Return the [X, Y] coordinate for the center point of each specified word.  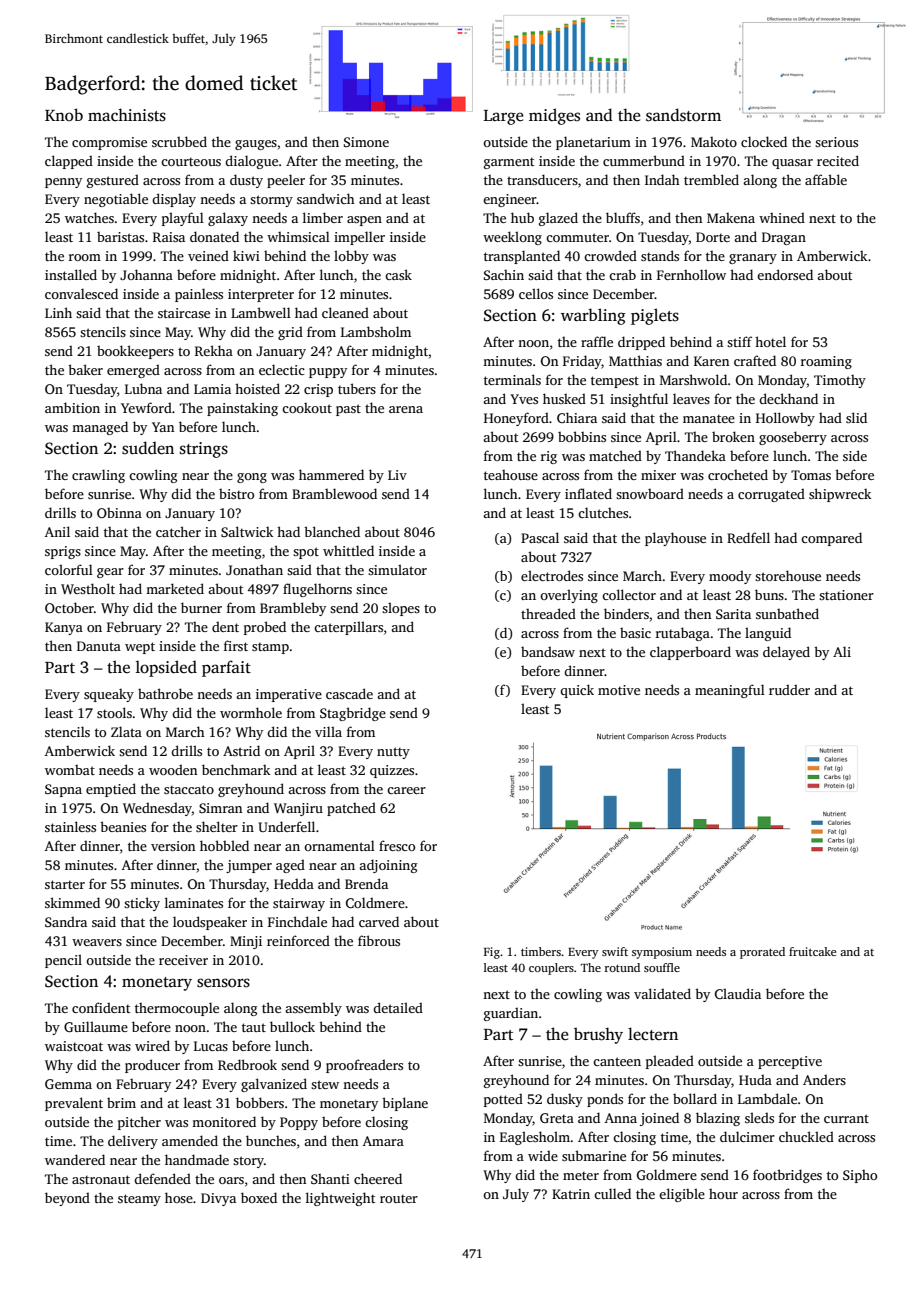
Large [504, 117]
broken [733, 436]
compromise [109, 143]
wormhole [251, 712]
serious [836, 142]
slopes [401, 609]
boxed [259, 1197]
